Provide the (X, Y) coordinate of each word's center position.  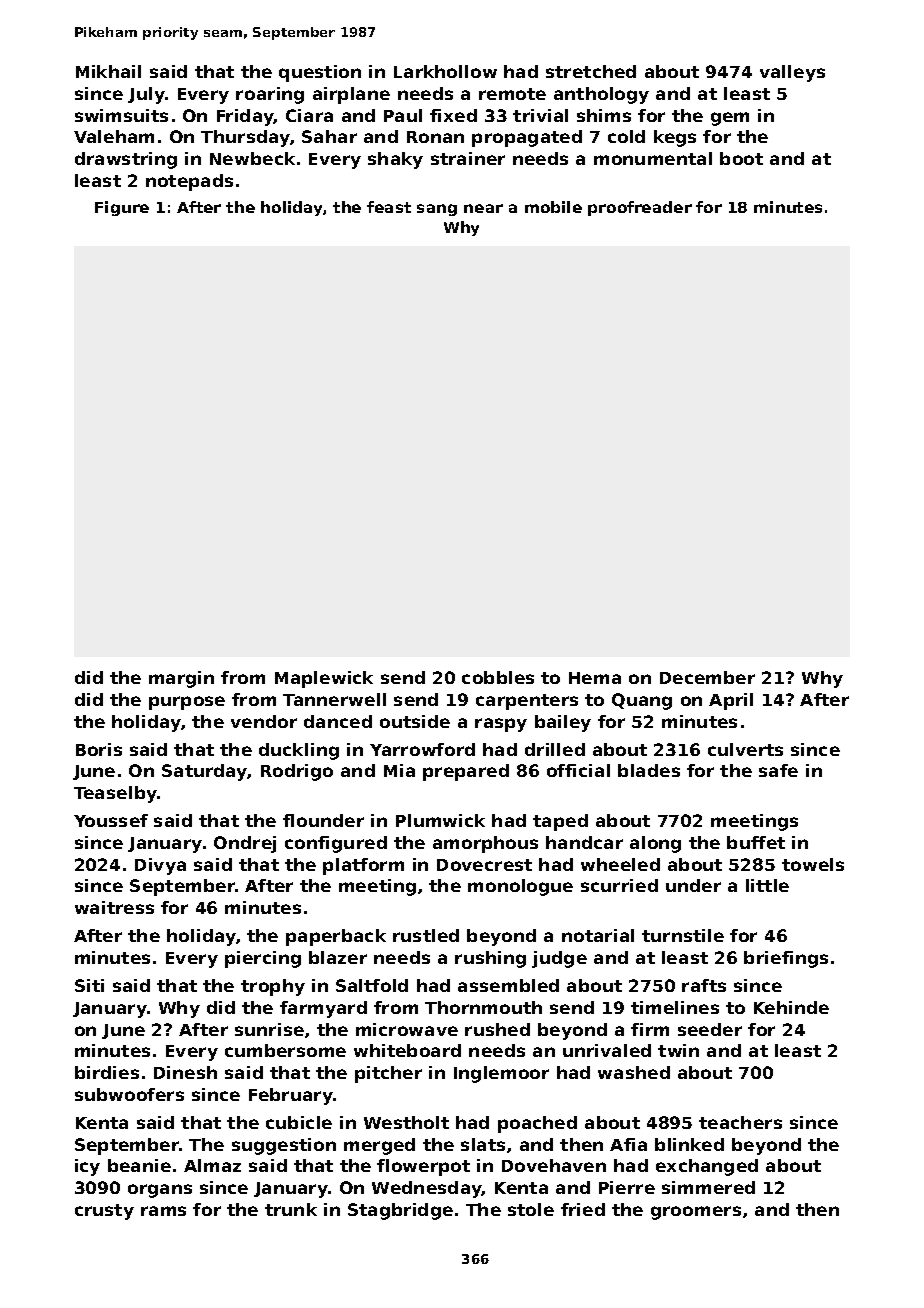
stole (531, 1209)
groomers (696, 1213)
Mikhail (108, 71)
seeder (710, 1029)
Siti (89, 985)
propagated (527, 138)
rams (163, 1211)
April (731, 701)
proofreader (640, 208)
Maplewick (324, 679)
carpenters (527, 702)
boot (741, 158)
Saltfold (372, 985)
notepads (189, 182)
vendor (264, 721)
